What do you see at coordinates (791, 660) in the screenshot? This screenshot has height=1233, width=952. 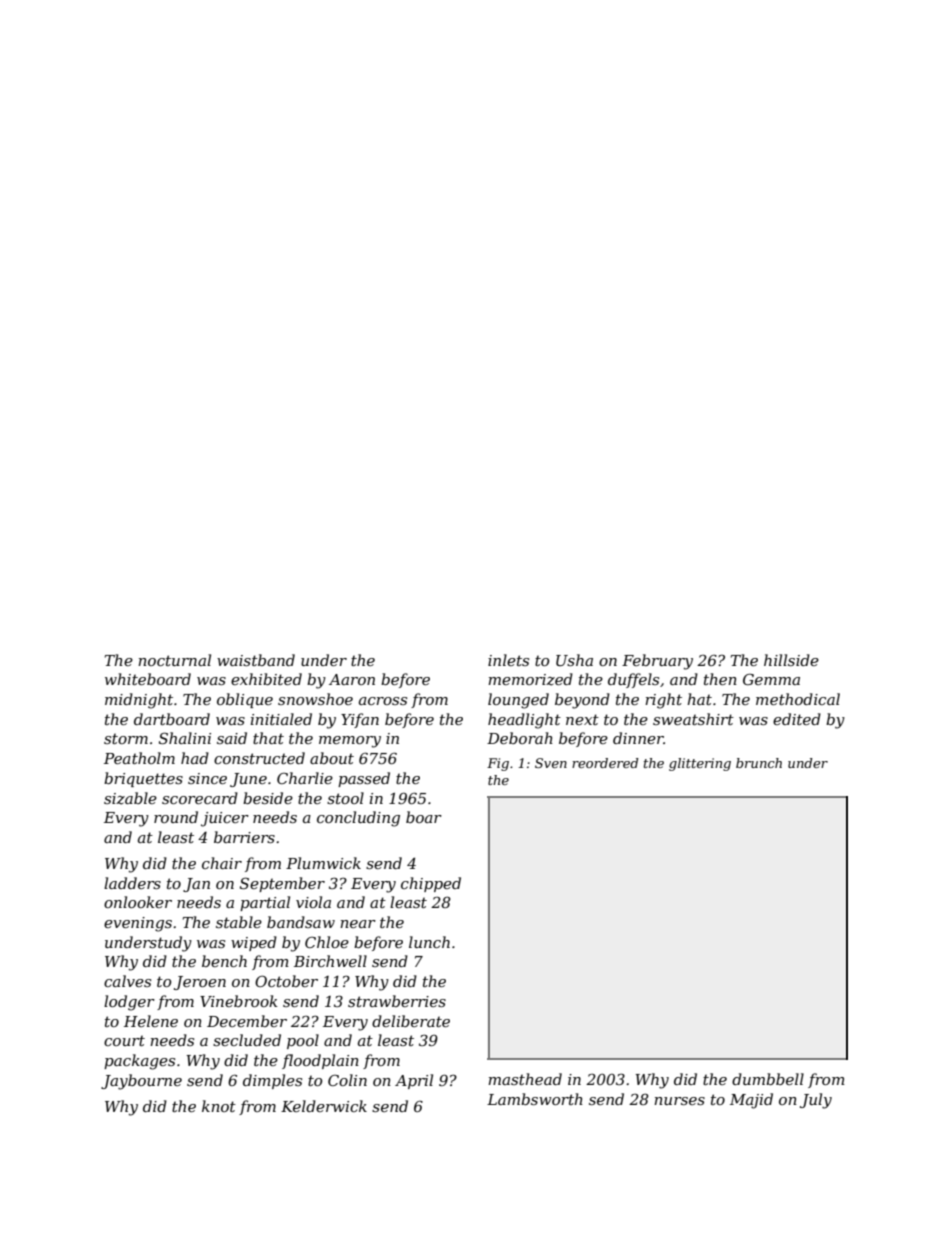 I see `hillside` at bounding box center [791, 660].
